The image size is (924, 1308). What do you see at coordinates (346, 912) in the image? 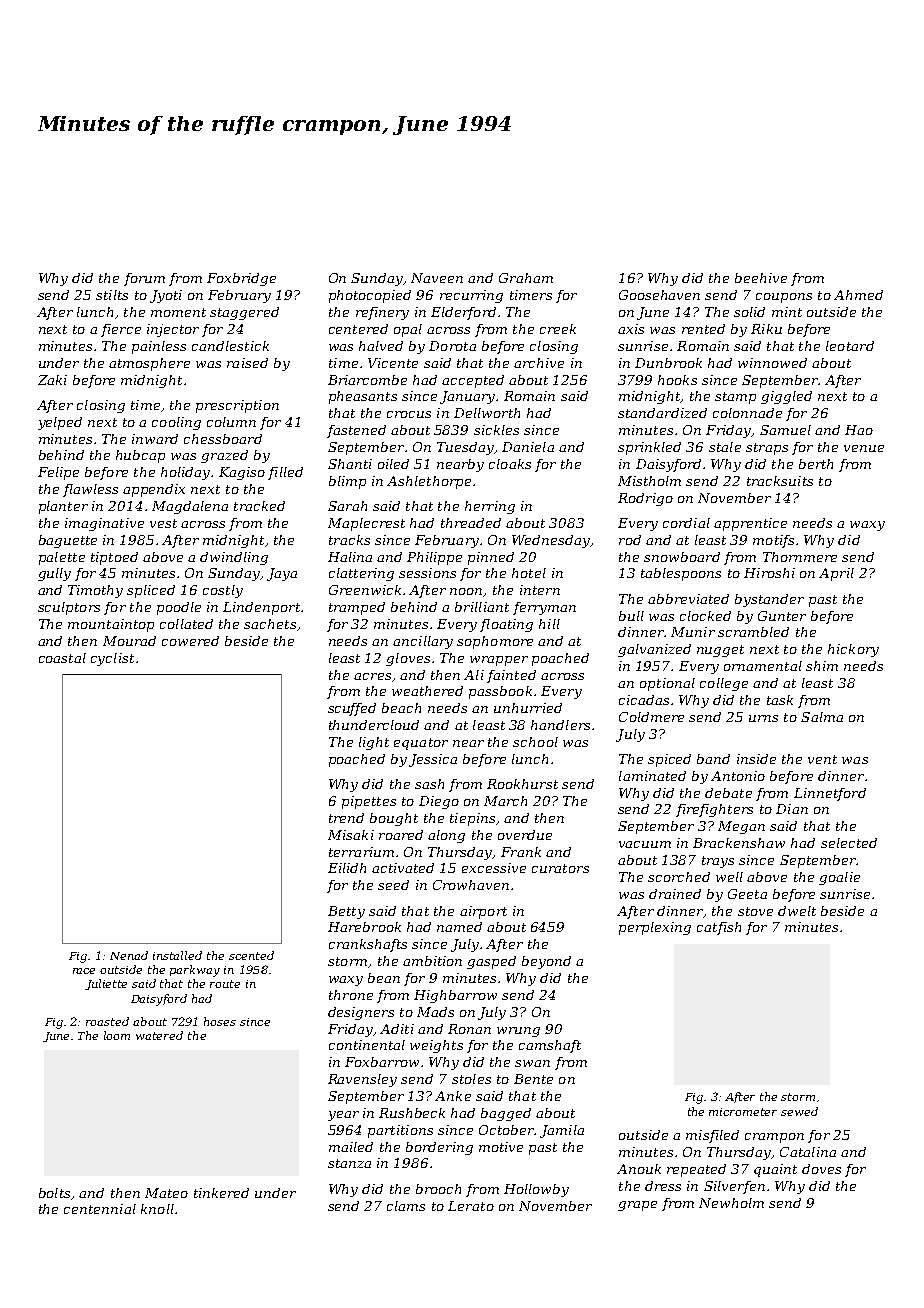
I see `Betty` at bounding box center [346, 912].
